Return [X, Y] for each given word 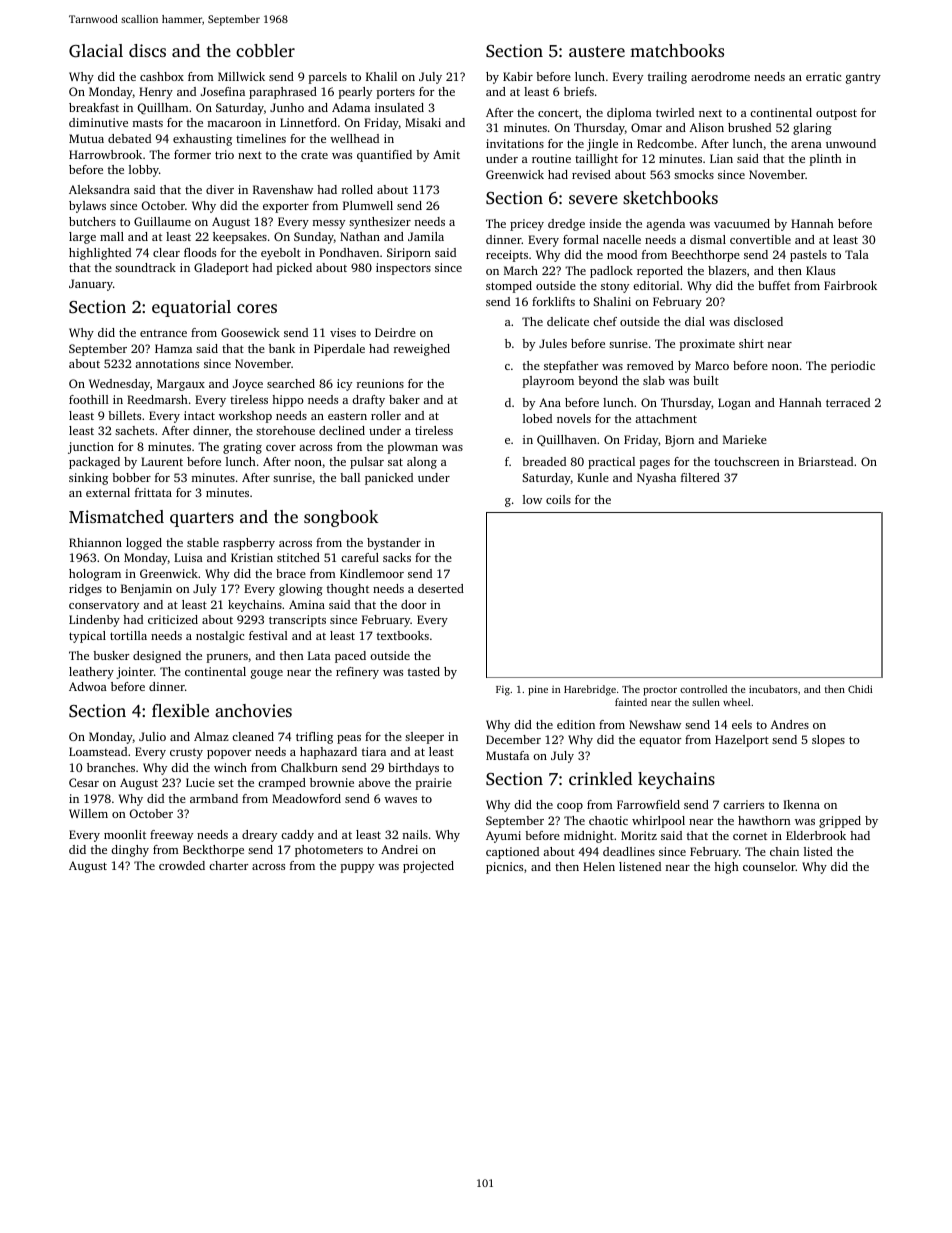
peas [349, 739]
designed [157, 657]
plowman [413, 448]
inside [605, 223]
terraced [848, 402]
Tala [857, 254]
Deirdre [395, 332]
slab [654, 380]
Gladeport [221, 269]
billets [124, 415]
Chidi [860, 689]
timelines [261, 138]
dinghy [130, 851]
